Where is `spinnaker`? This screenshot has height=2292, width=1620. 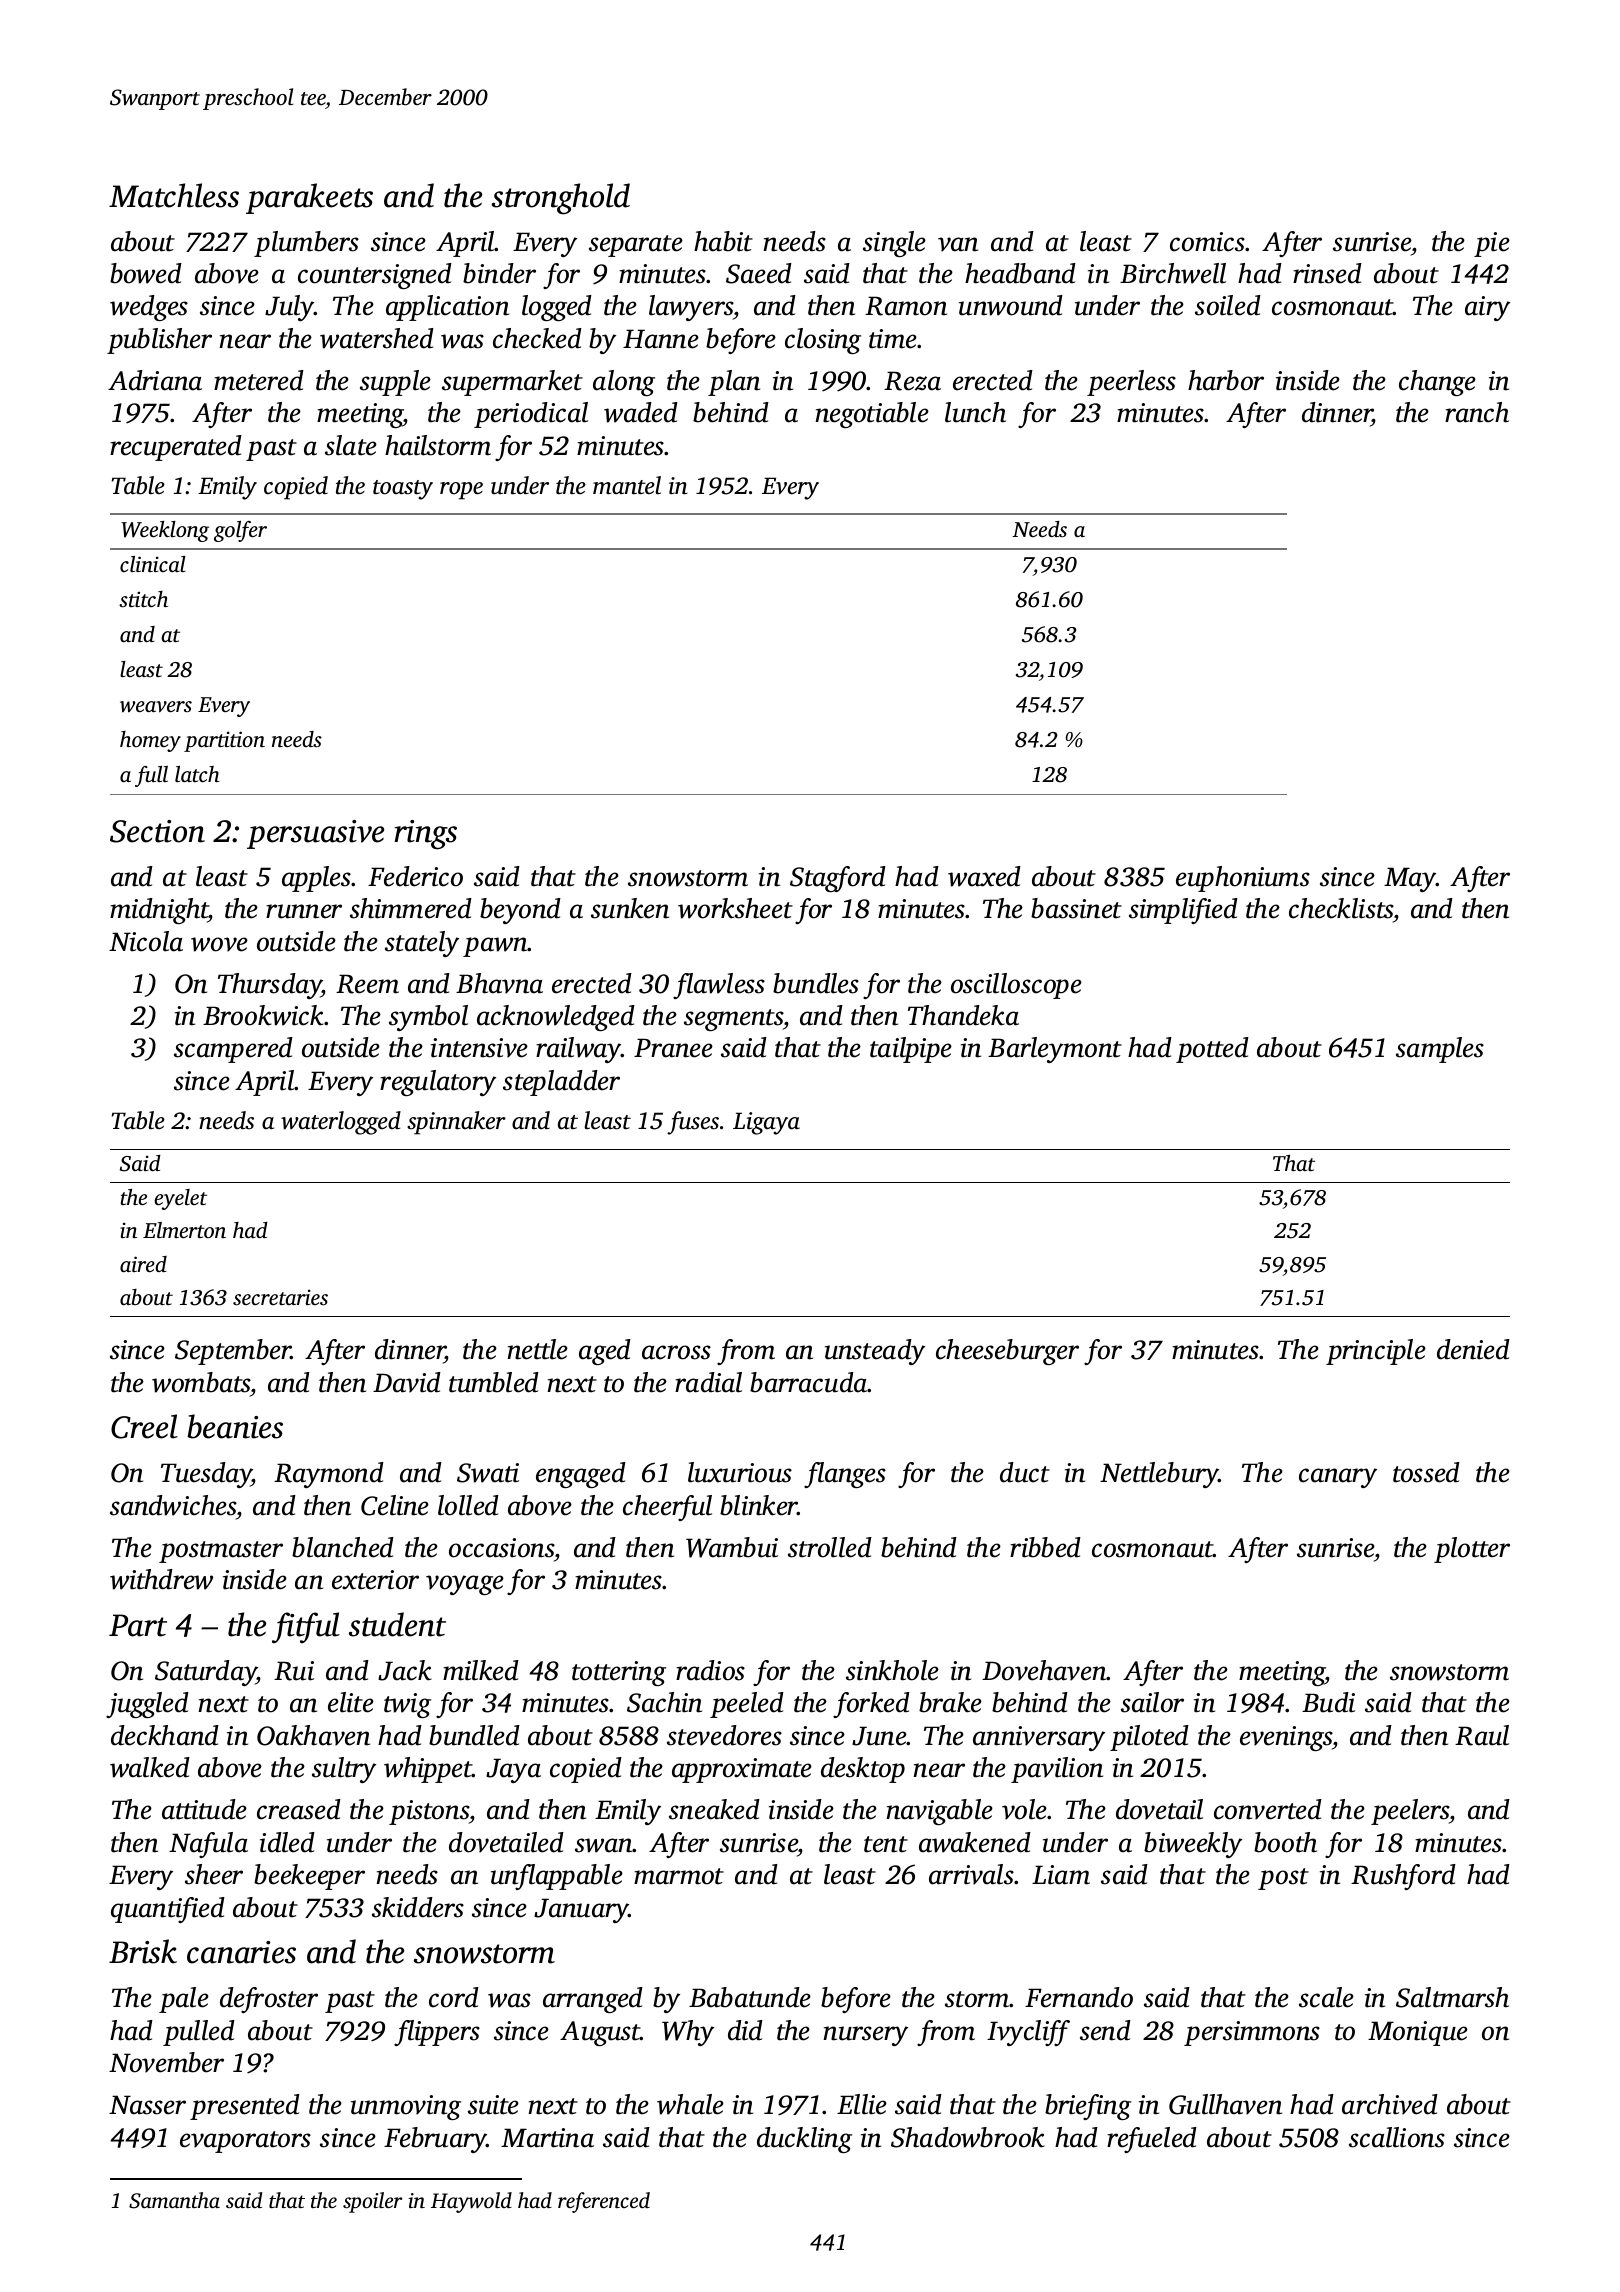
spinnaker is located at coordinates (456, 1123).
